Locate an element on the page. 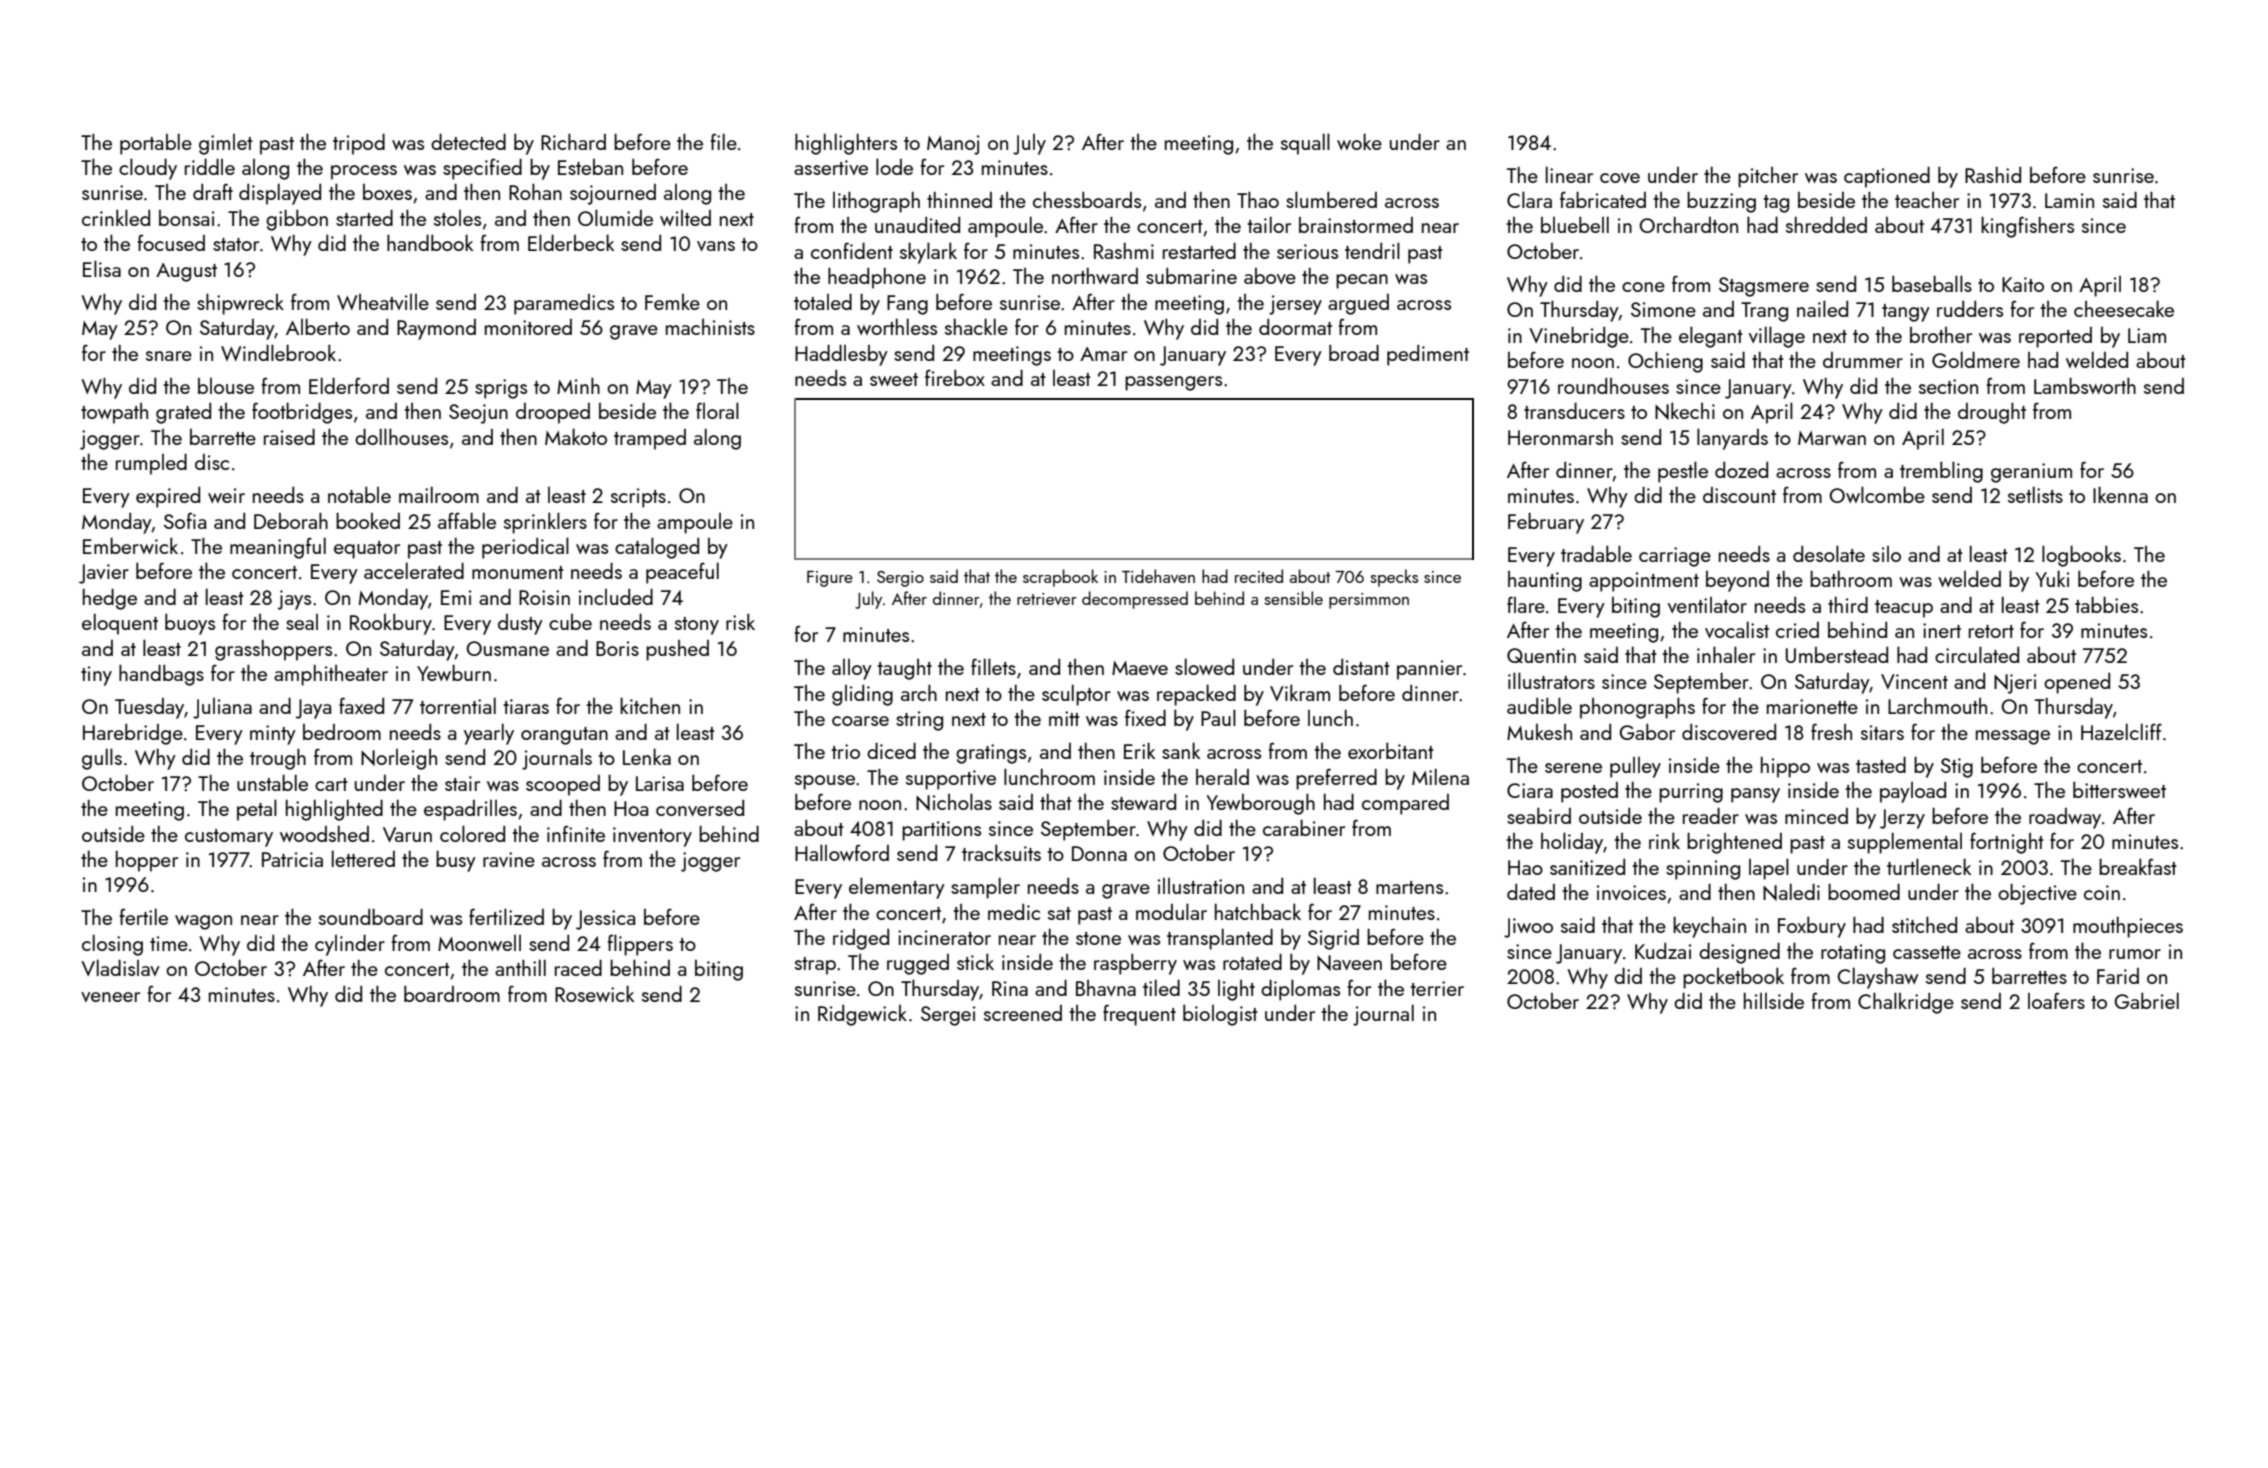 The height and width of the image is (1468, 2268). gibbon is located at coordinates (297, 220).
